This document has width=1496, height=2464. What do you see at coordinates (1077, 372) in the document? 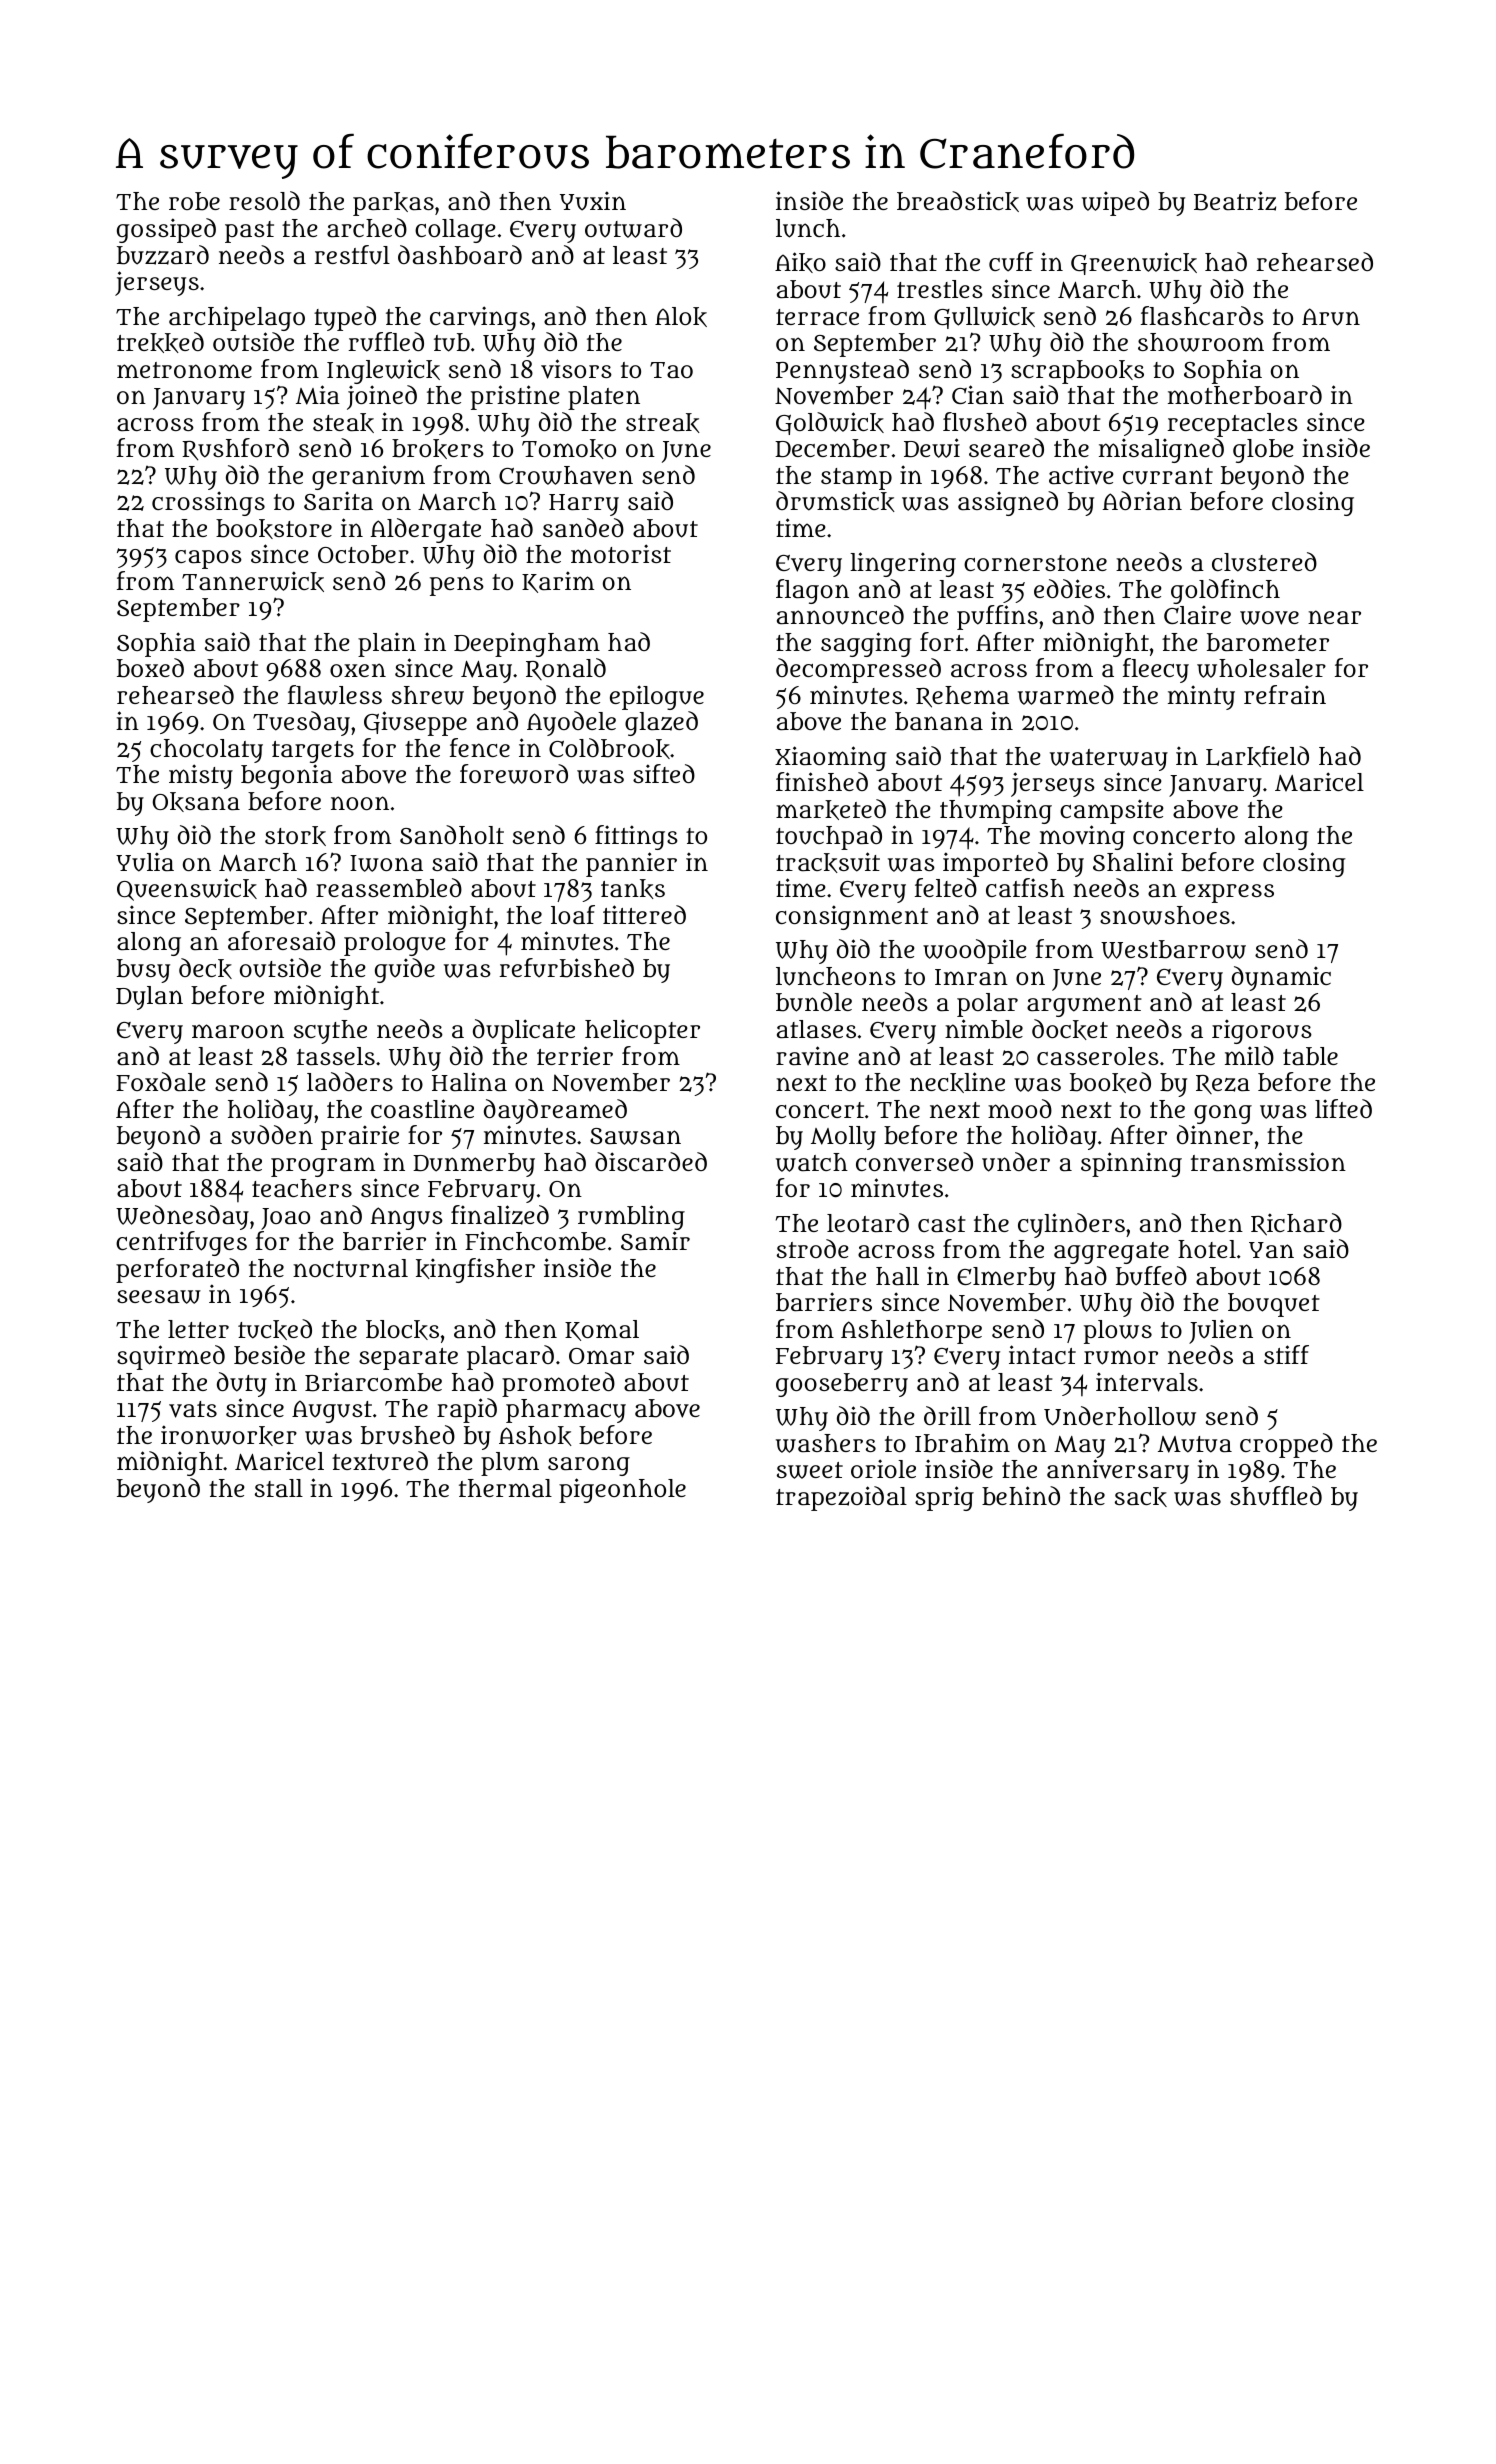
I see `scrapbooks` at bounding box center [1077, 372].
